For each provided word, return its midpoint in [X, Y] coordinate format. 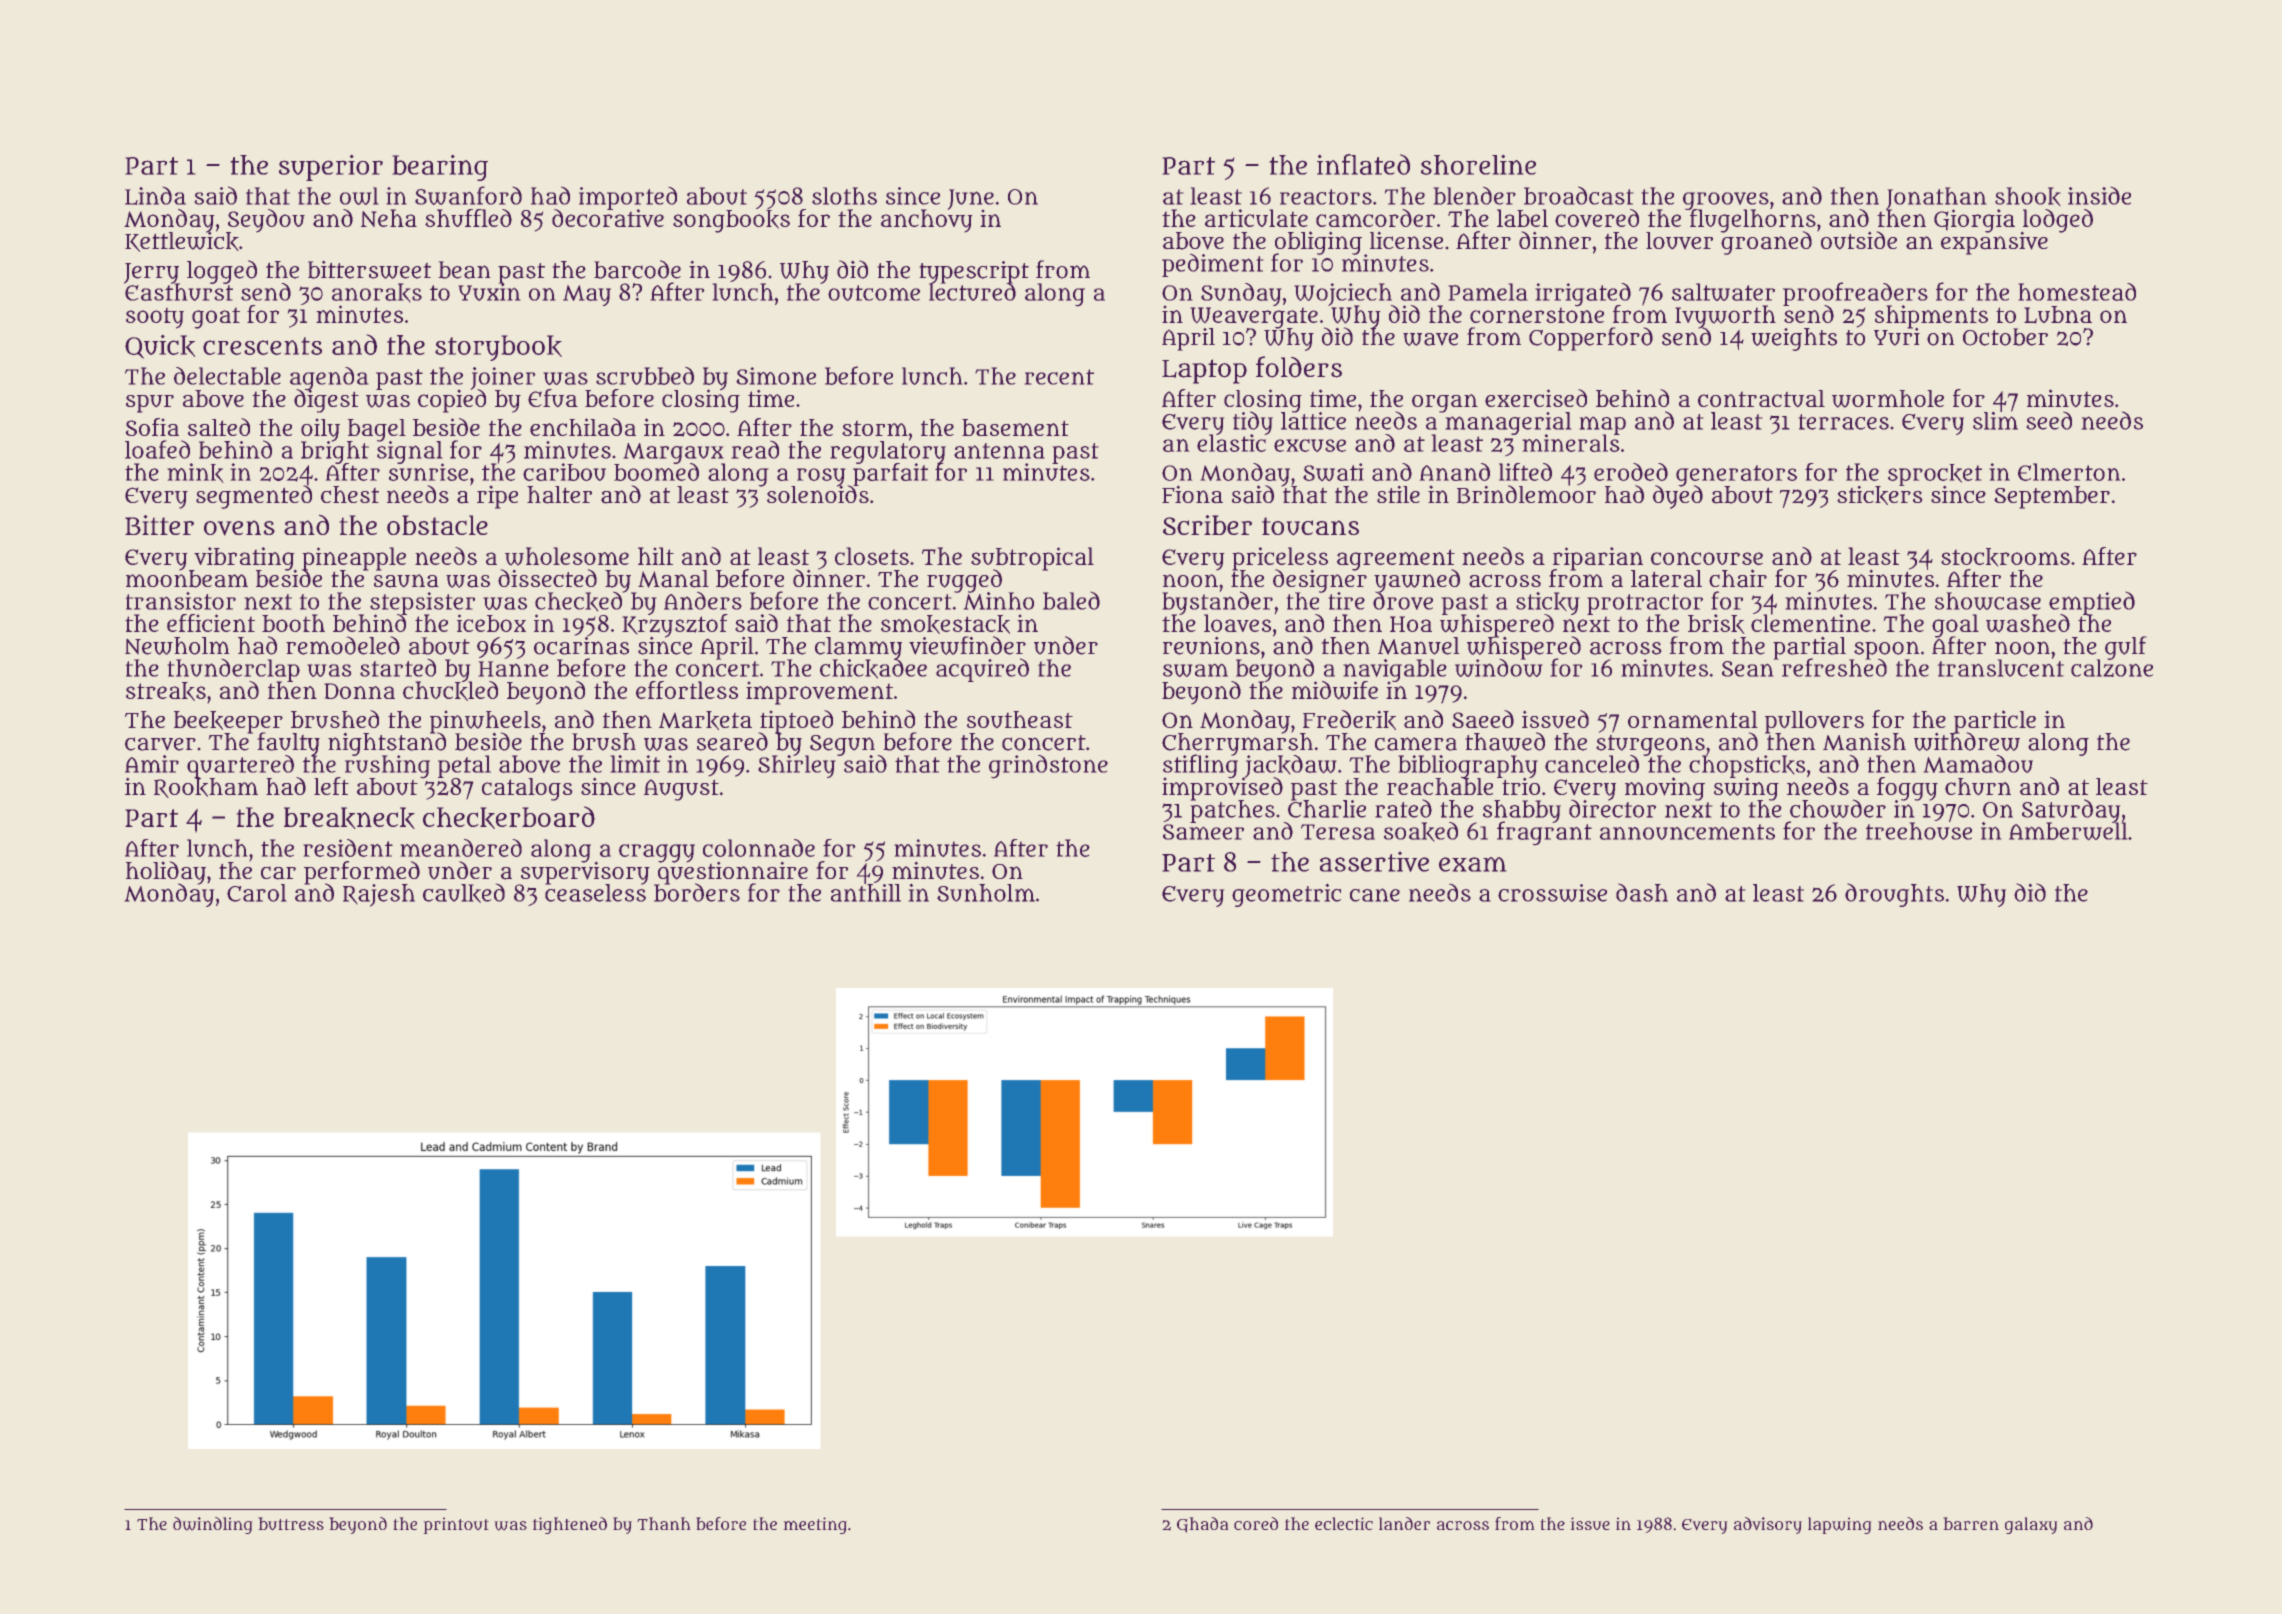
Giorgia [1974, 221]
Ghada [1202, 1525]
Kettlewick [182, 242]
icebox [491, 623]
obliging [1318, 242]
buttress [291, 1523]
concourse [1707, 558]
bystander [1218, 603]
